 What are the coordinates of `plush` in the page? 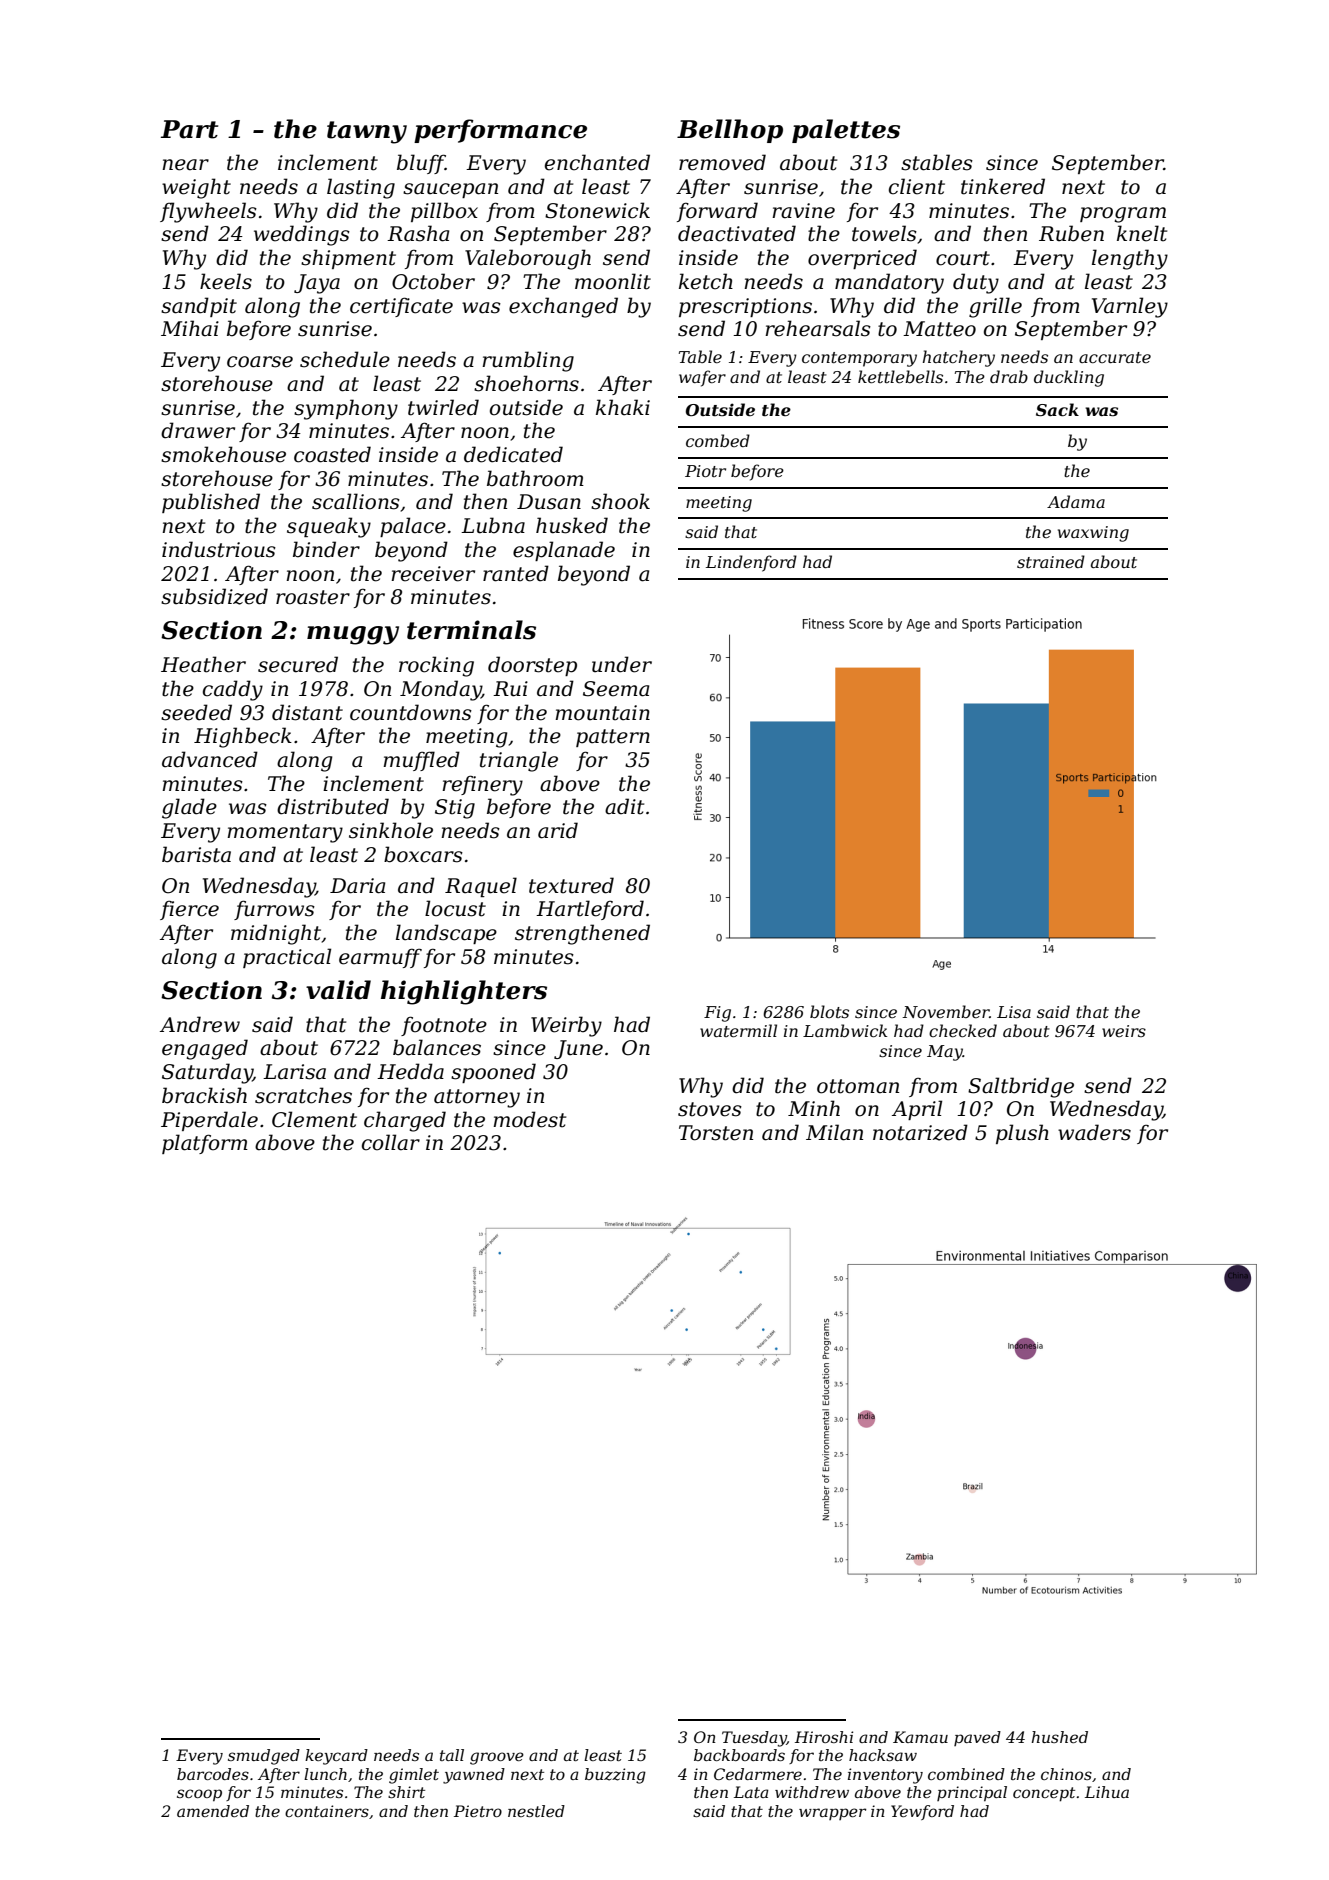 It's located at (1022, 1134).
